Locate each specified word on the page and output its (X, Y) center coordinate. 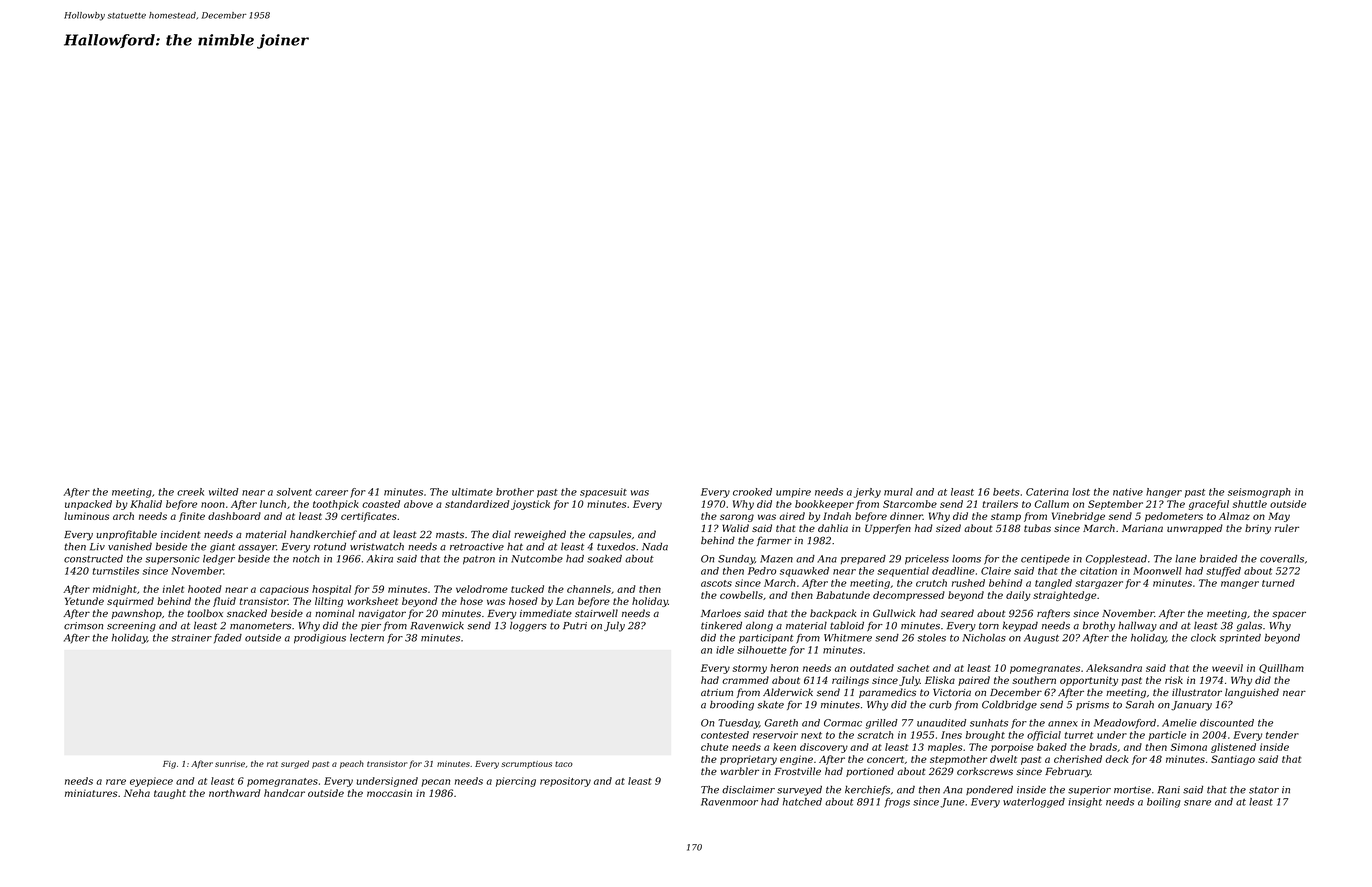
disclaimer (748, 790)
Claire (996, 571)
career (331, 493)
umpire (793, 493)
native (1128, 492)
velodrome (482, 589)
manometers (260, 626)
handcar (284, 793)
